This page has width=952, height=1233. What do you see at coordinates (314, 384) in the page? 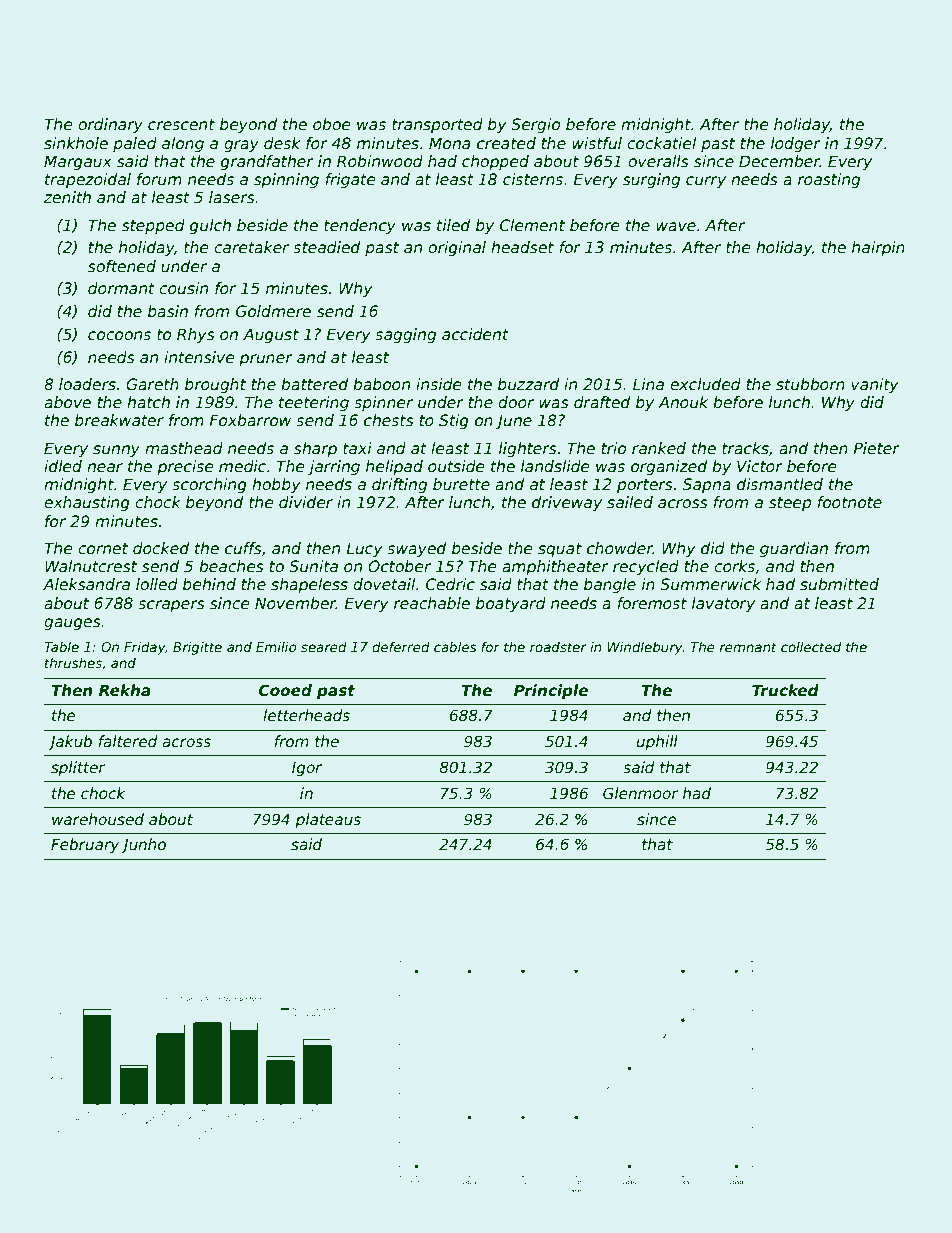
I see `battered` at bounding box center [314, 384].
